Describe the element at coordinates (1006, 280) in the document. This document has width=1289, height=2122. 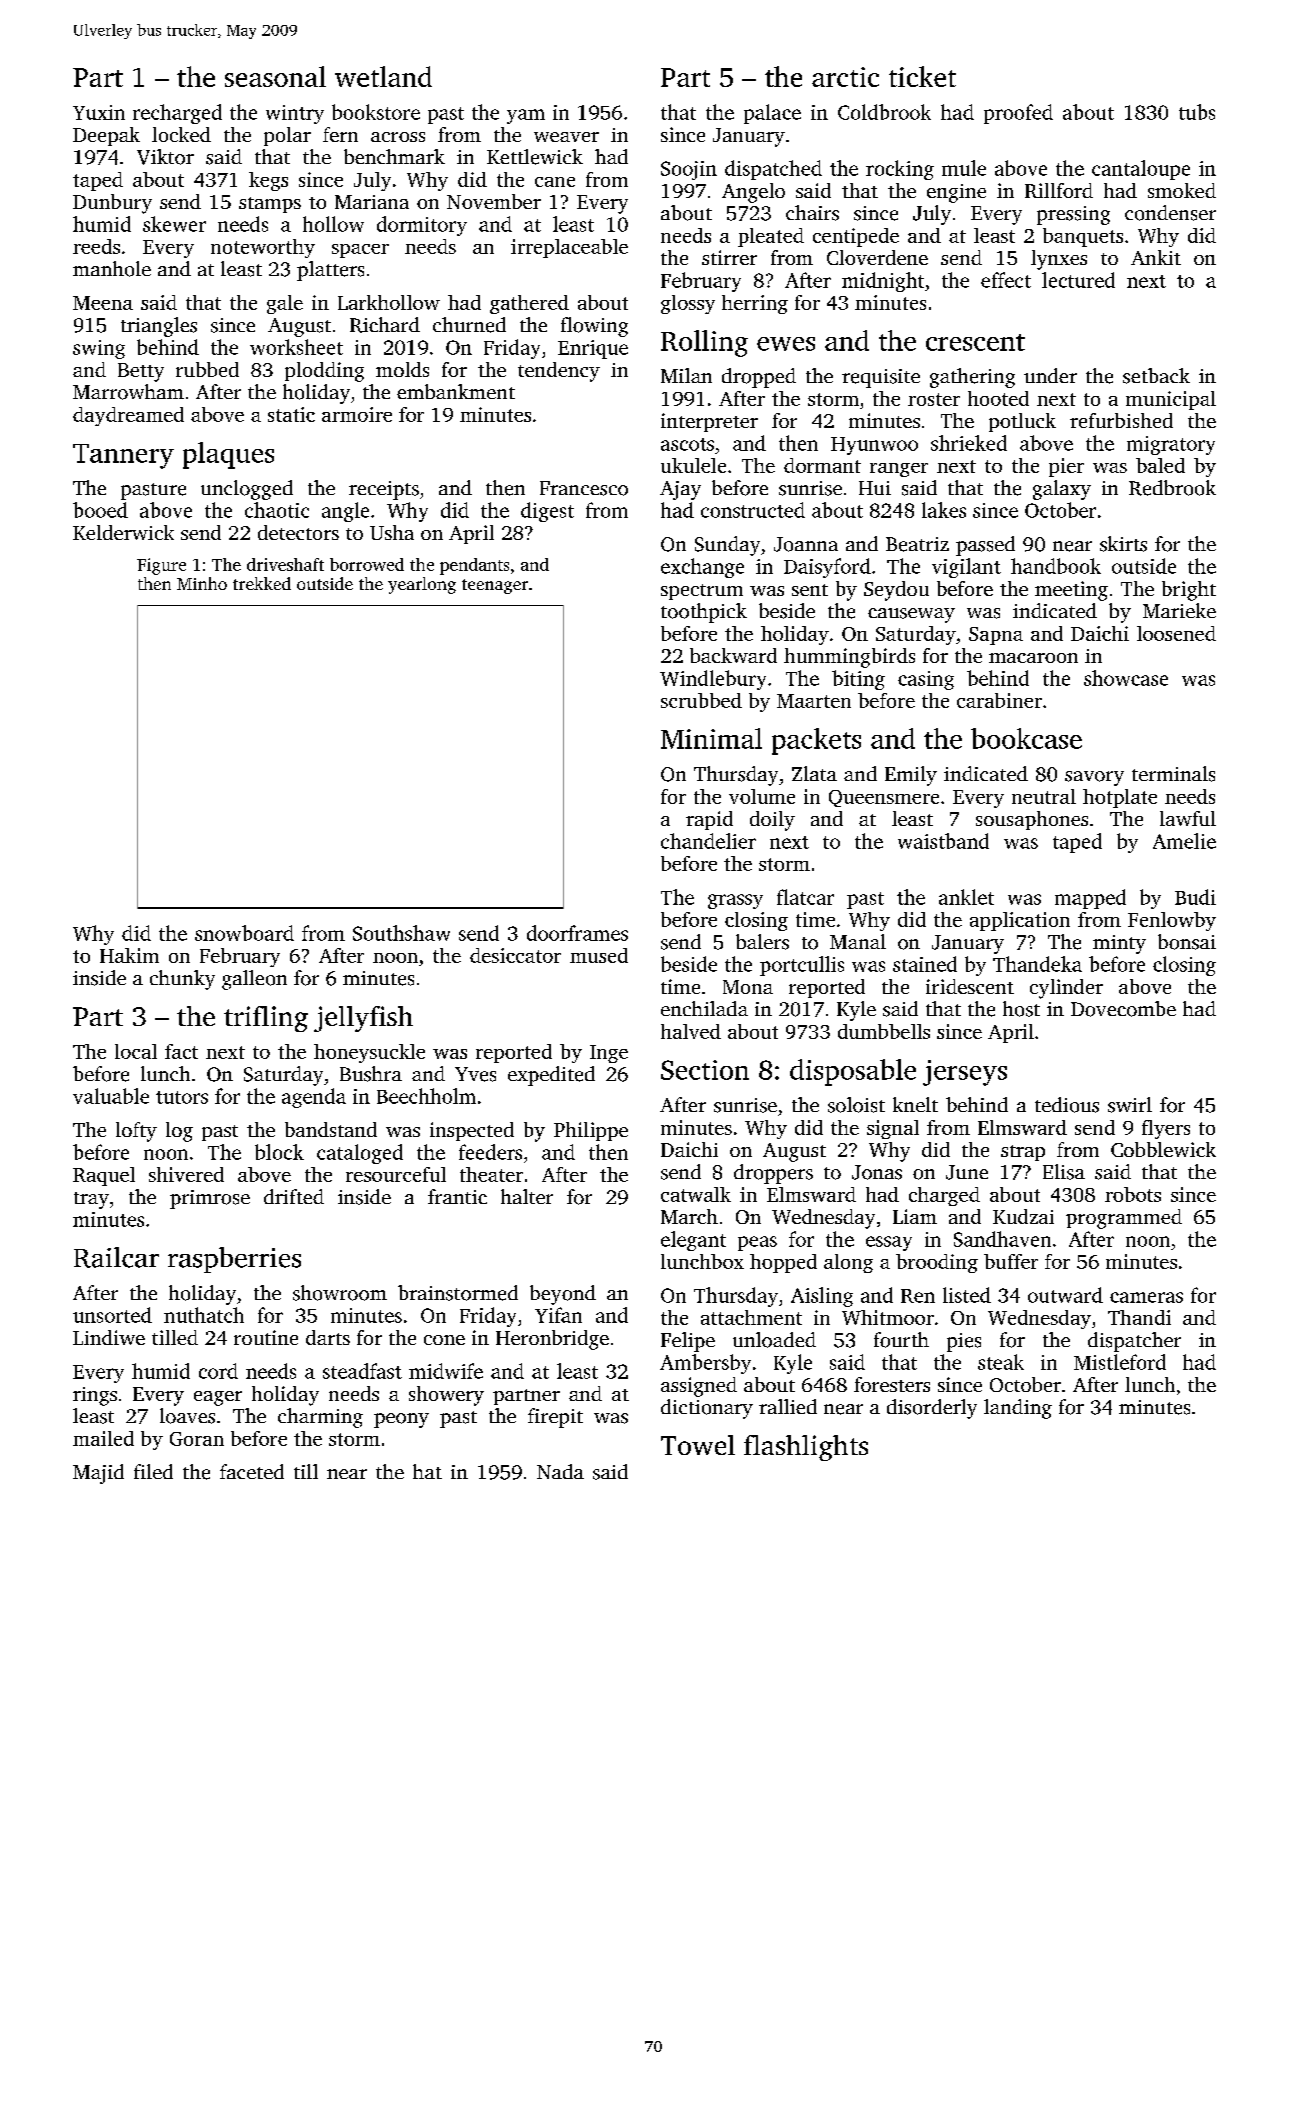
I see `effect` at that location.
